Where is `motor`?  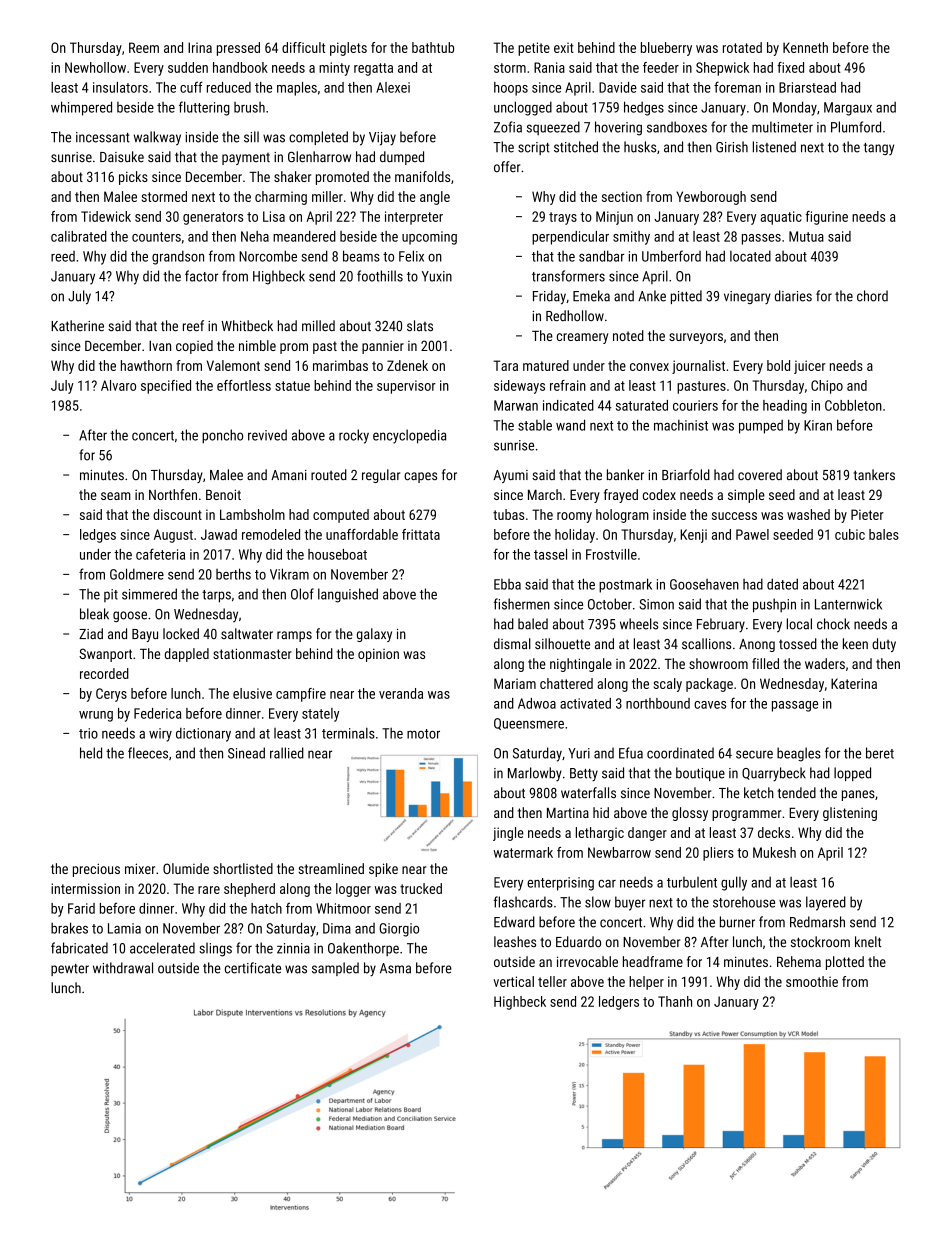 motor is located at coordinates (423, 734).
